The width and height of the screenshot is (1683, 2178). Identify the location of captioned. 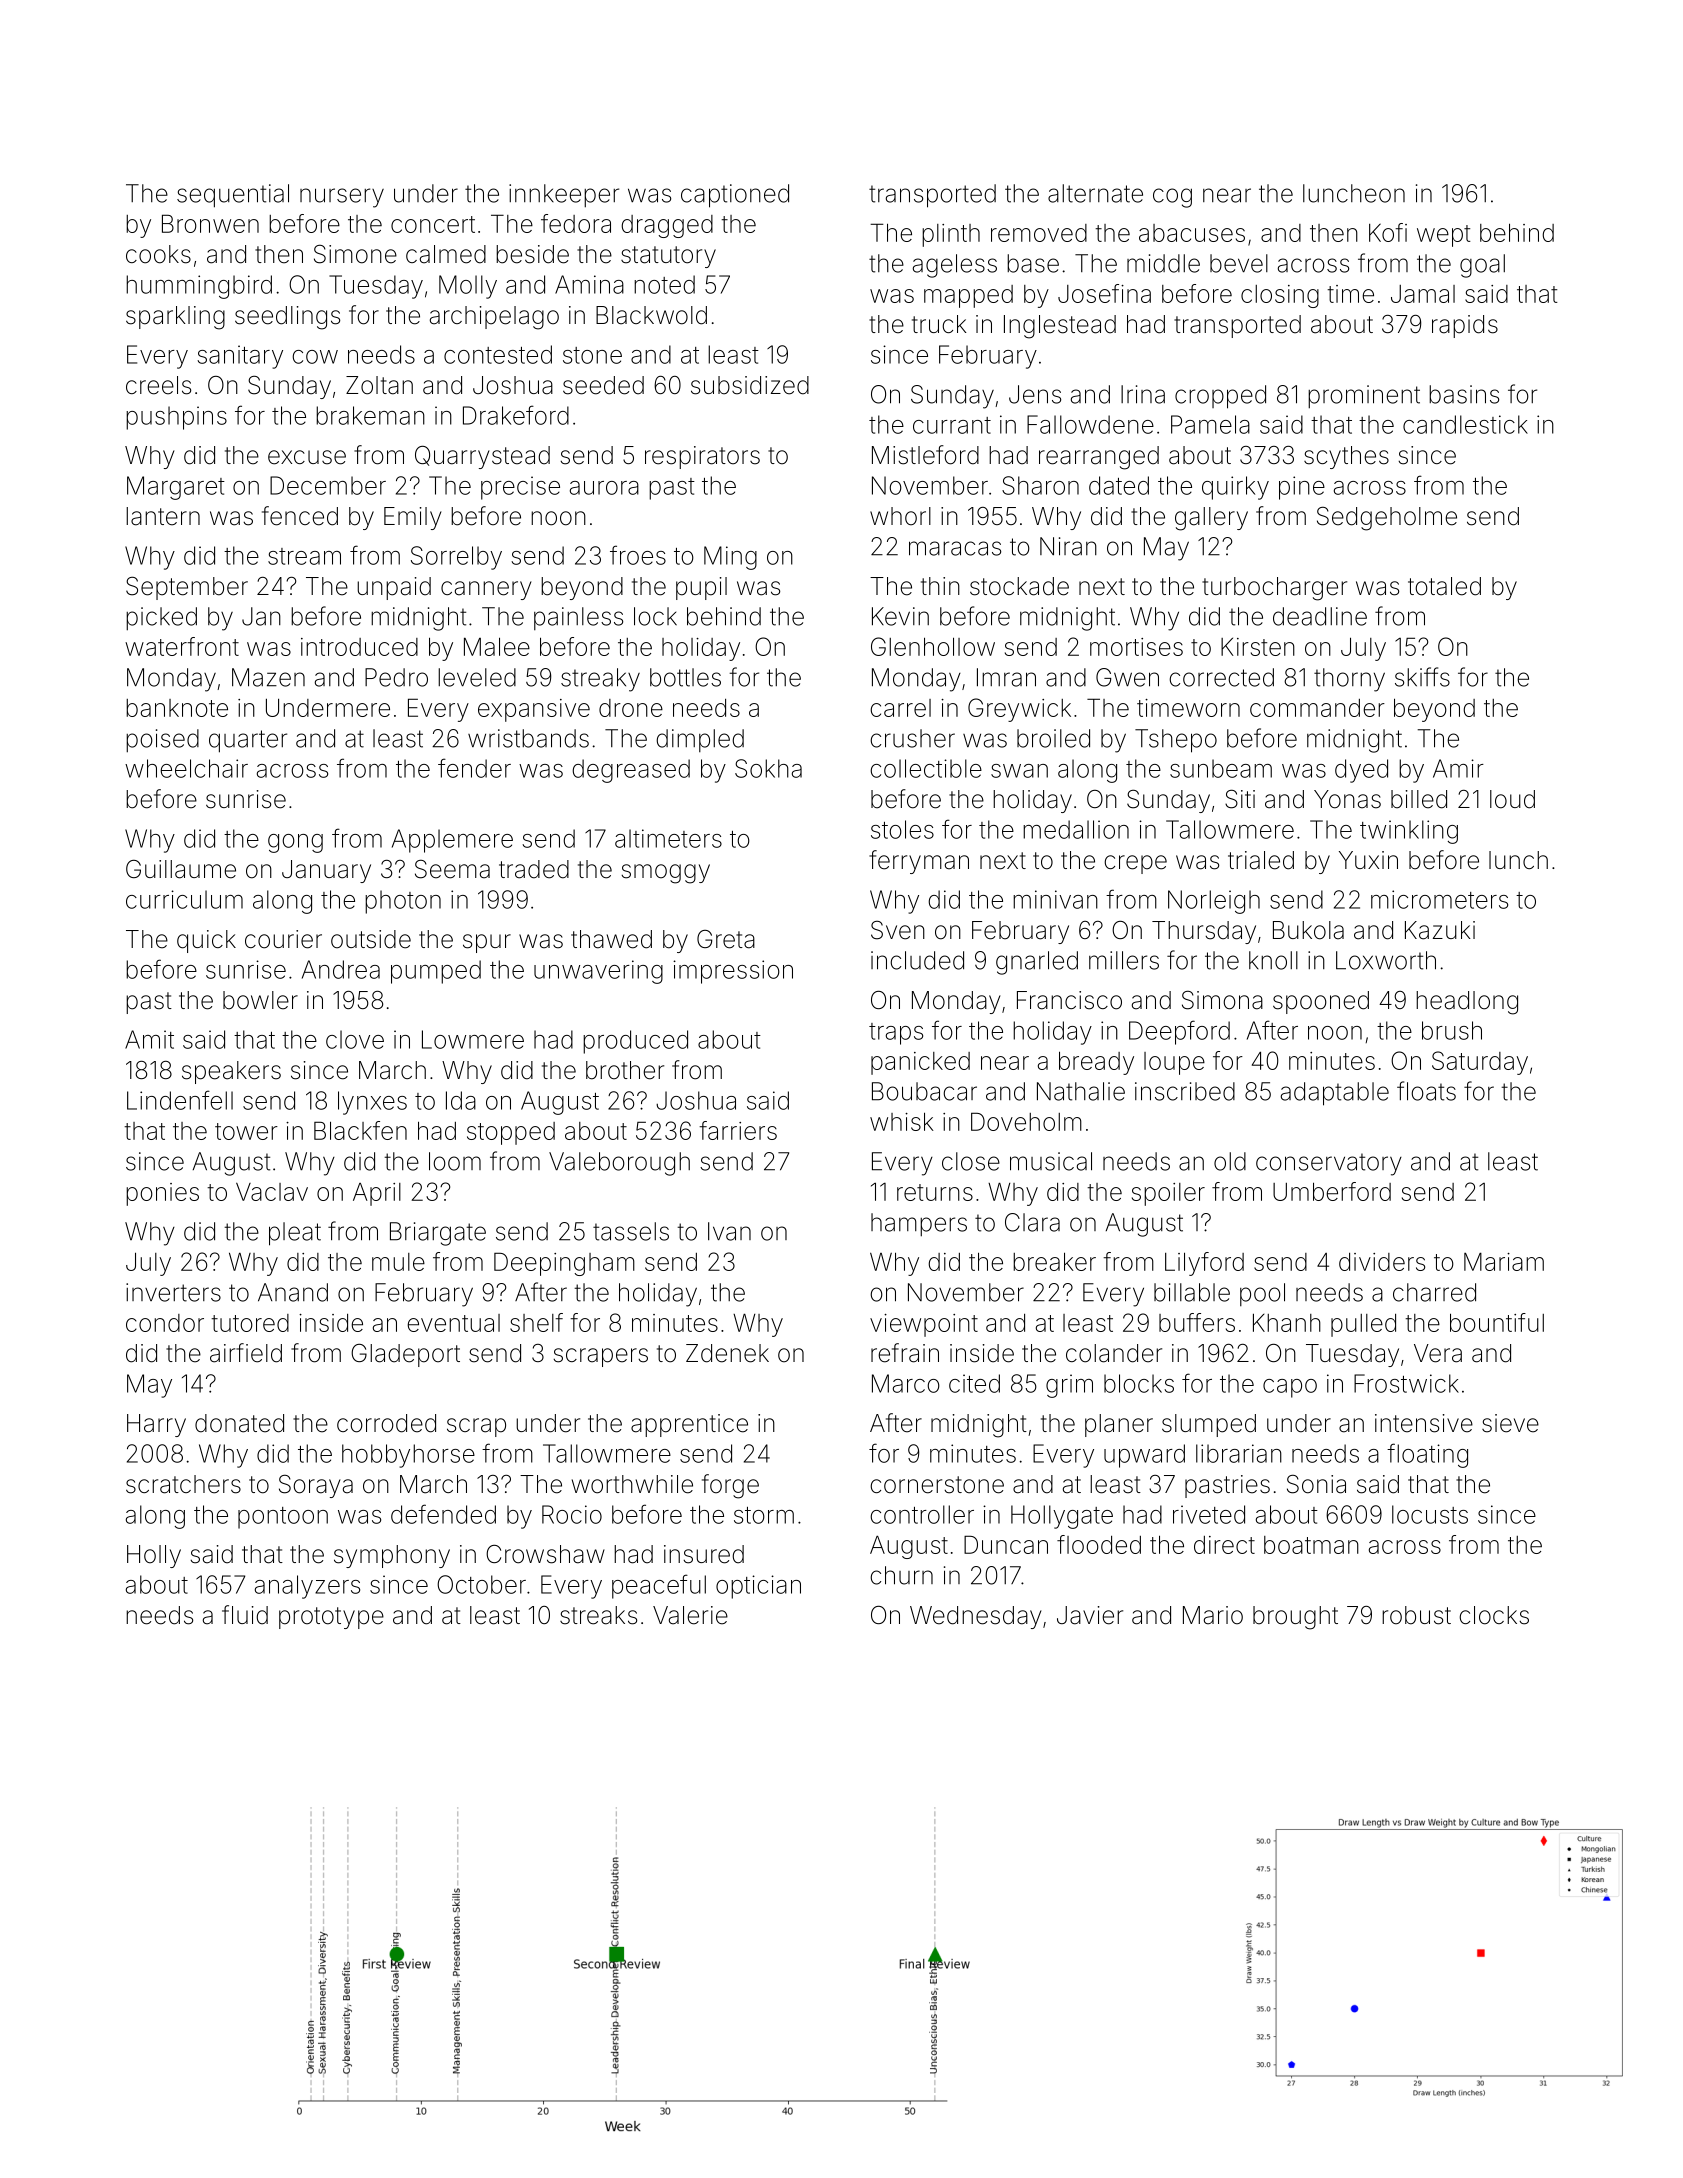
(735, 196).
